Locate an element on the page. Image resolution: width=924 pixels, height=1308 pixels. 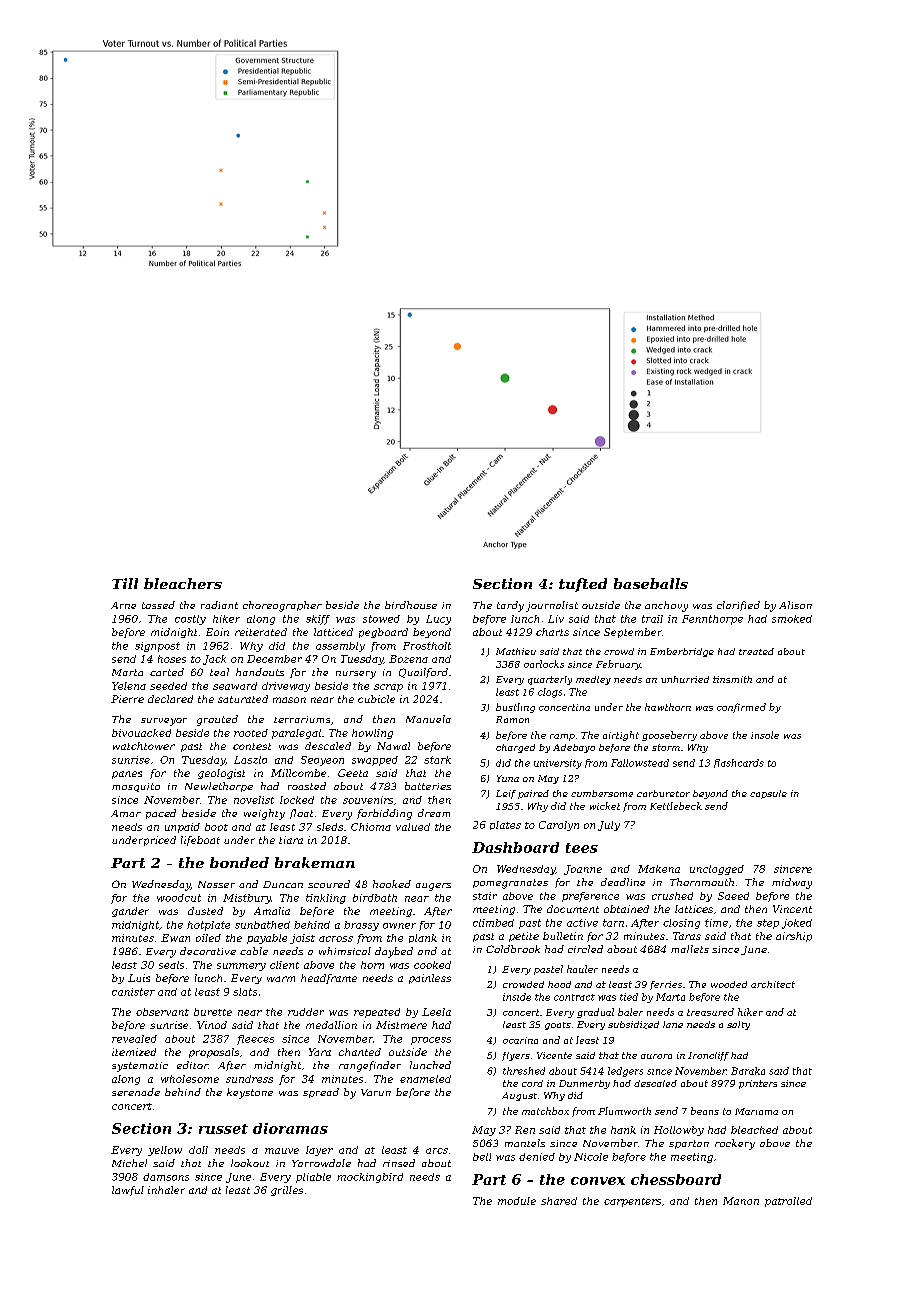
rudder is located at coordinates (306, 1012).
